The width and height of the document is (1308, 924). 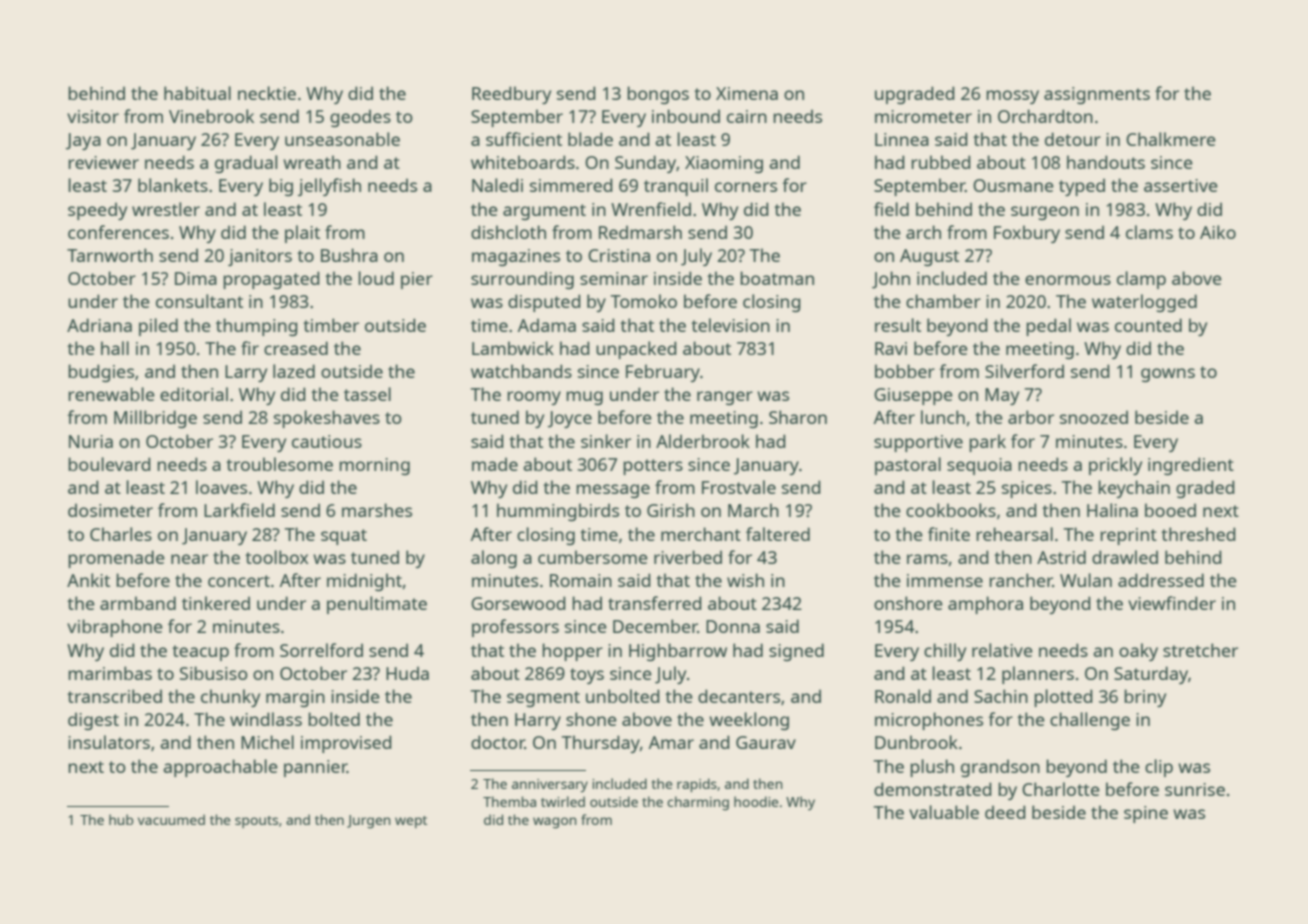 I want to click on creased, so click(x=296, y=348).
